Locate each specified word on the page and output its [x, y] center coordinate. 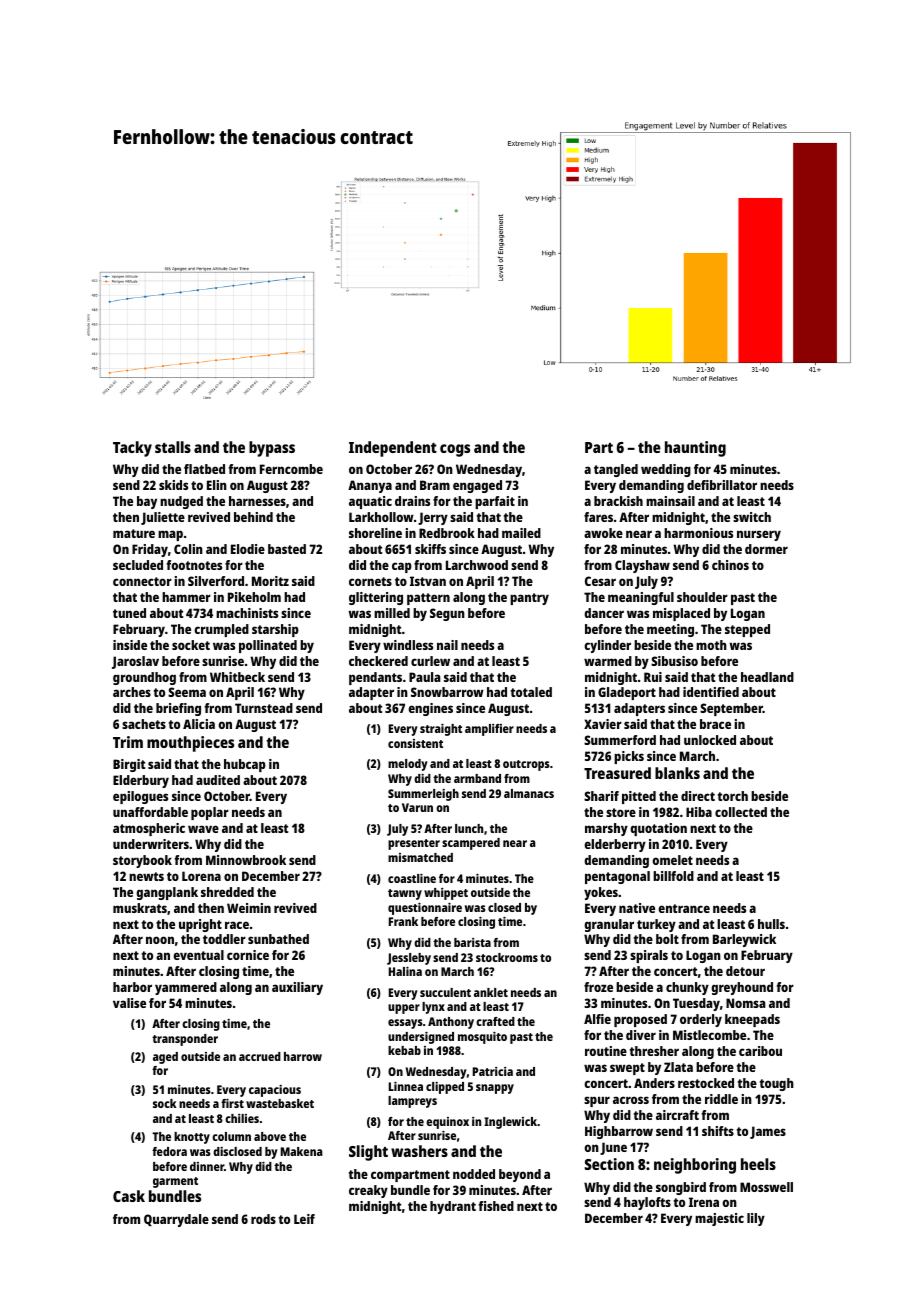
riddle [721, 1099]
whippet [446, 894]
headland [767, 677]
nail [447, 645]
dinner [207, 1166]
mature [134, 533]
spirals [649, 956]
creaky [368, 1191]
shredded [227, 892]
